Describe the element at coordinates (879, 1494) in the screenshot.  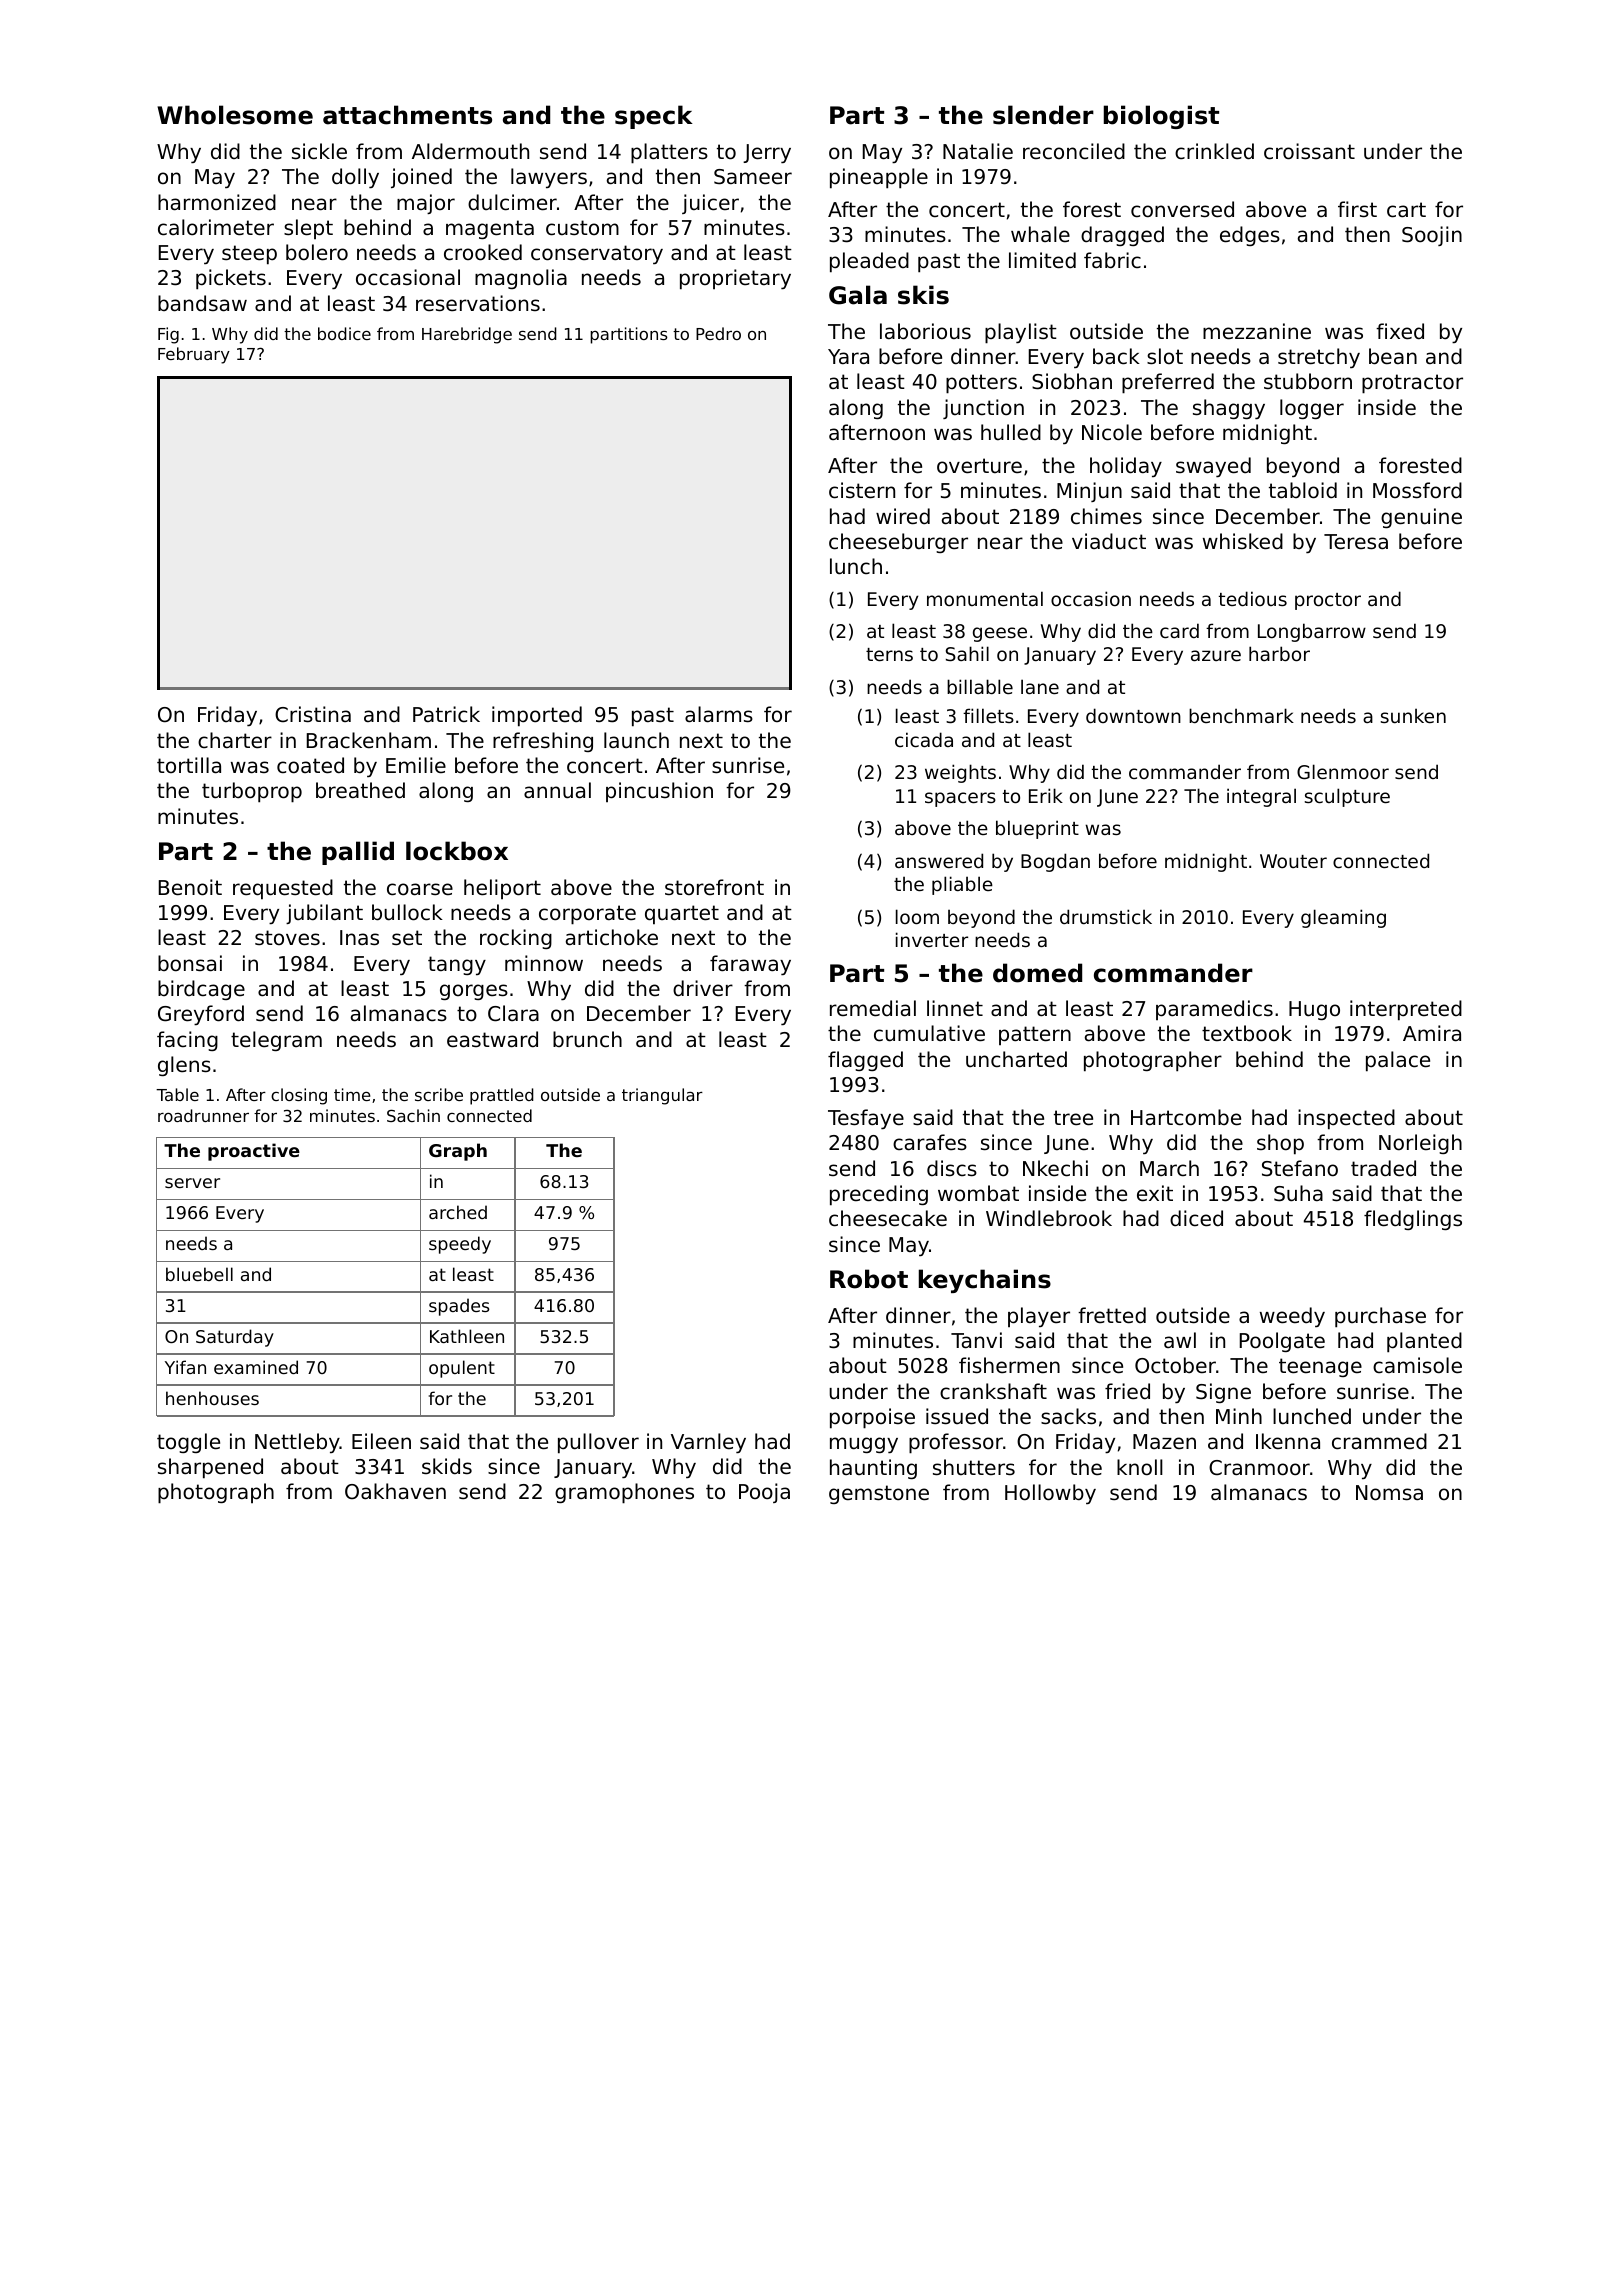
I see `gemstone` at that location.
